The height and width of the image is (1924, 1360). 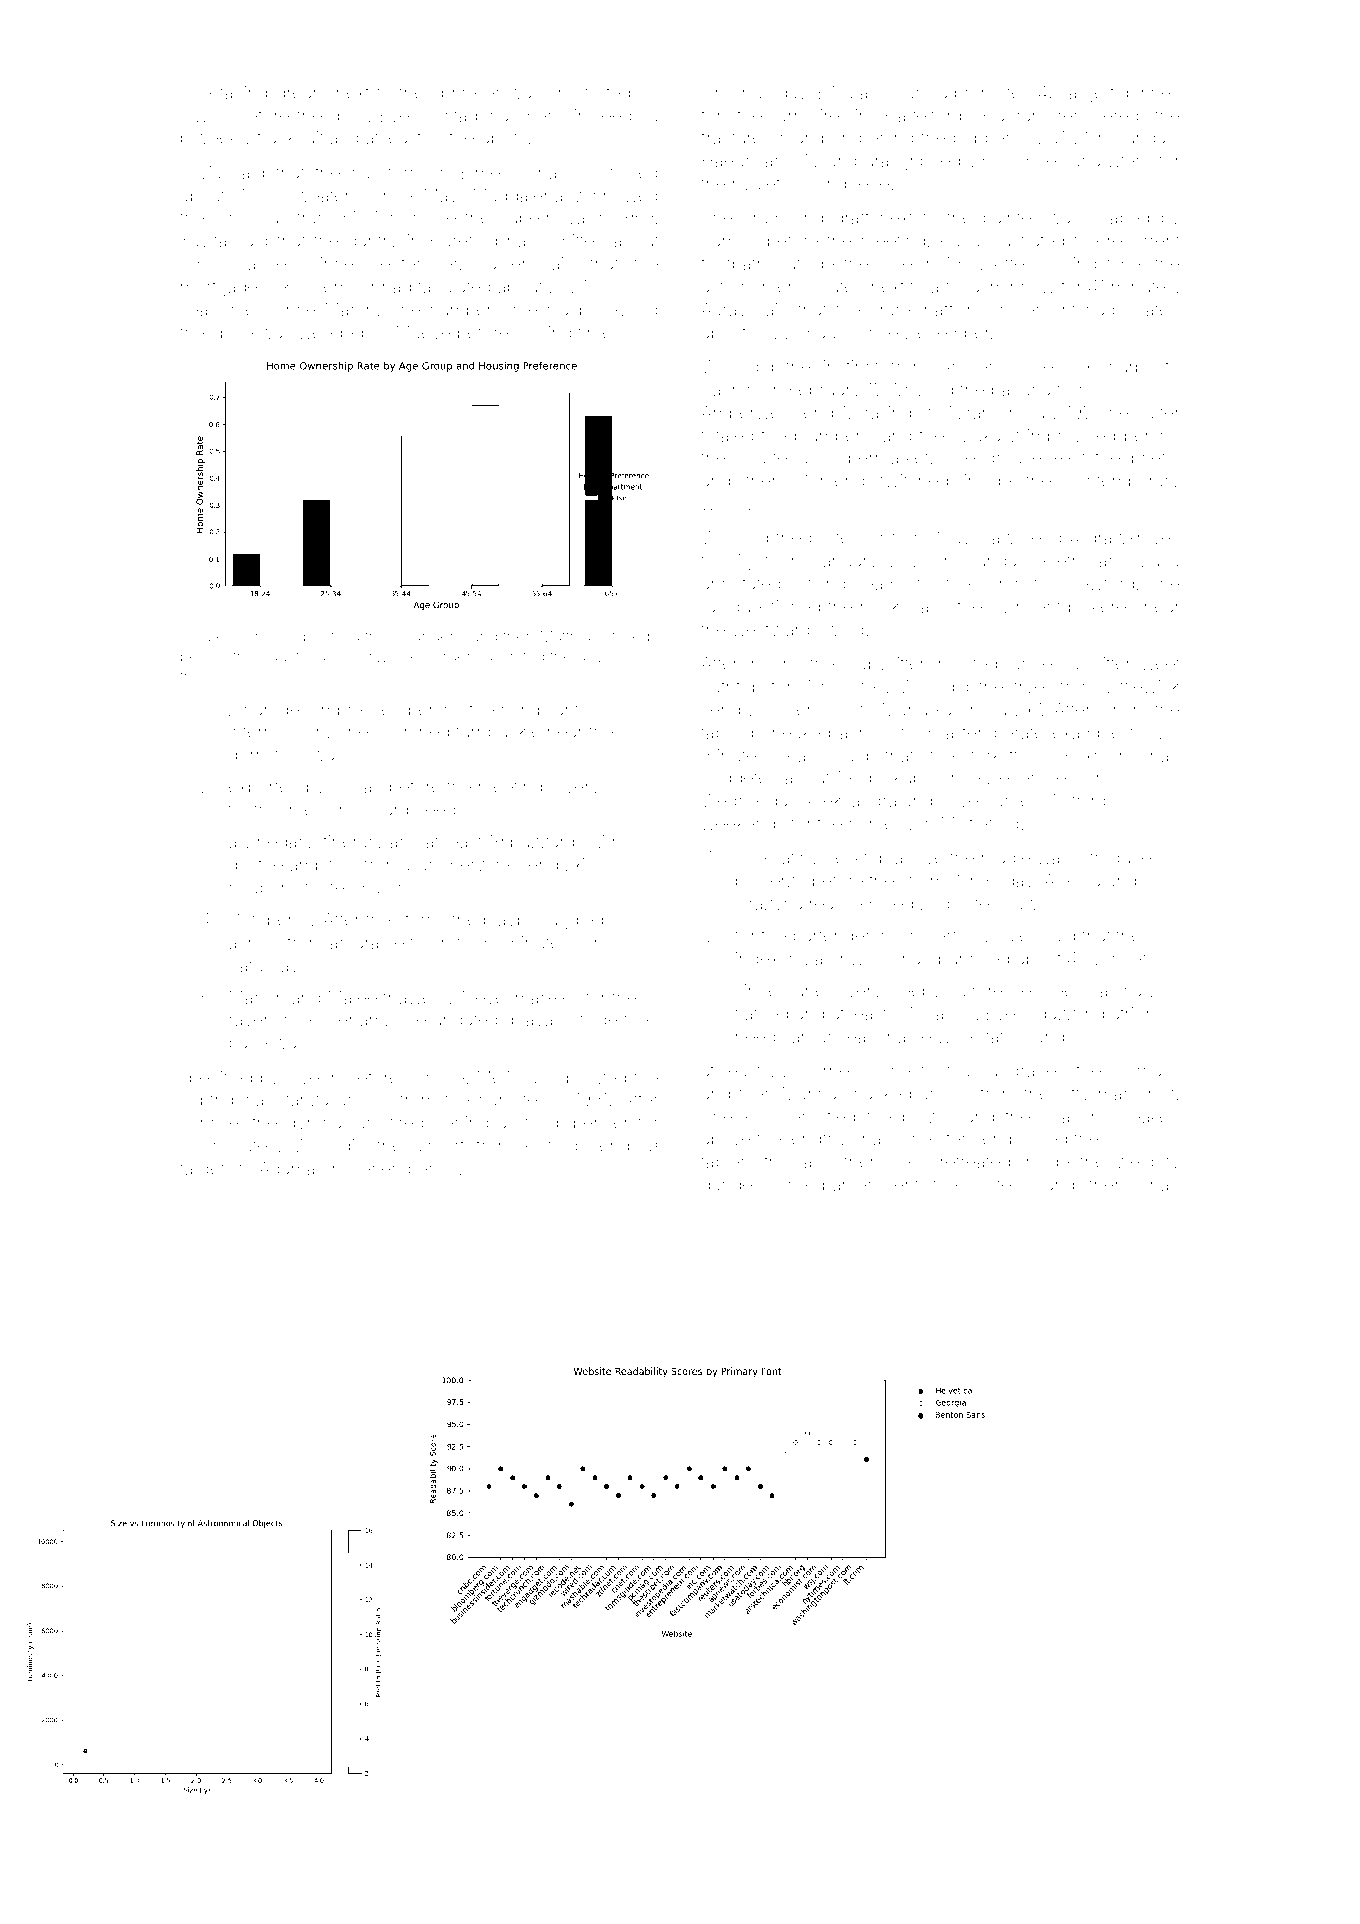 What do you see at coordinates (349, 115) in the image?
I see `door` at bounding box center [349, 115].
